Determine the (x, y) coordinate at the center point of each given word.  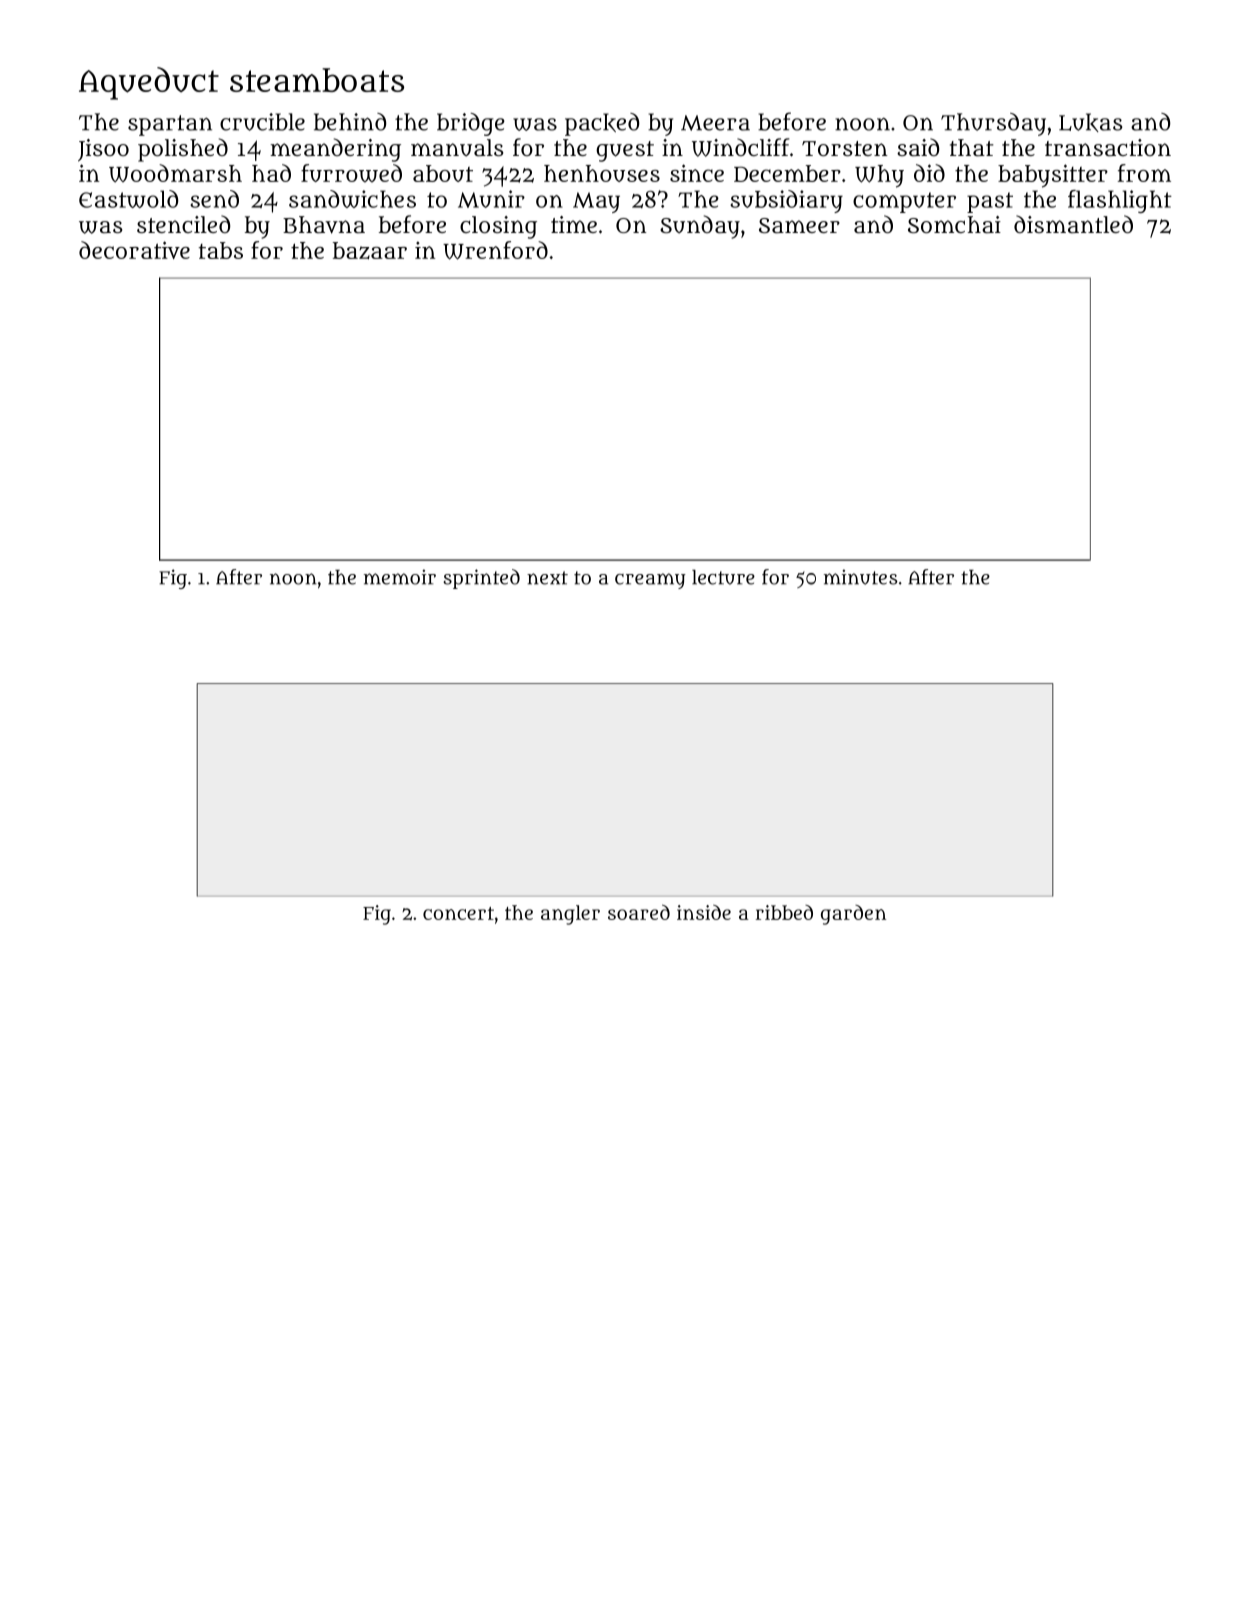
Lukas (1090, 122)
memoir (400, 577)
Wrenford (495, 250)
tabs (221, 250)
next (547, 578)
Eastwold (128, 199)
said (918, 147)
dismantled (1073, 224)
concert (458, 913)
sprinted (481, 579)
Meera (715, 123)
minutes (861, 577)
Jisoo (103, 150)
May (596, 202)
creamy (650, 581)
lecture (723, 577)
